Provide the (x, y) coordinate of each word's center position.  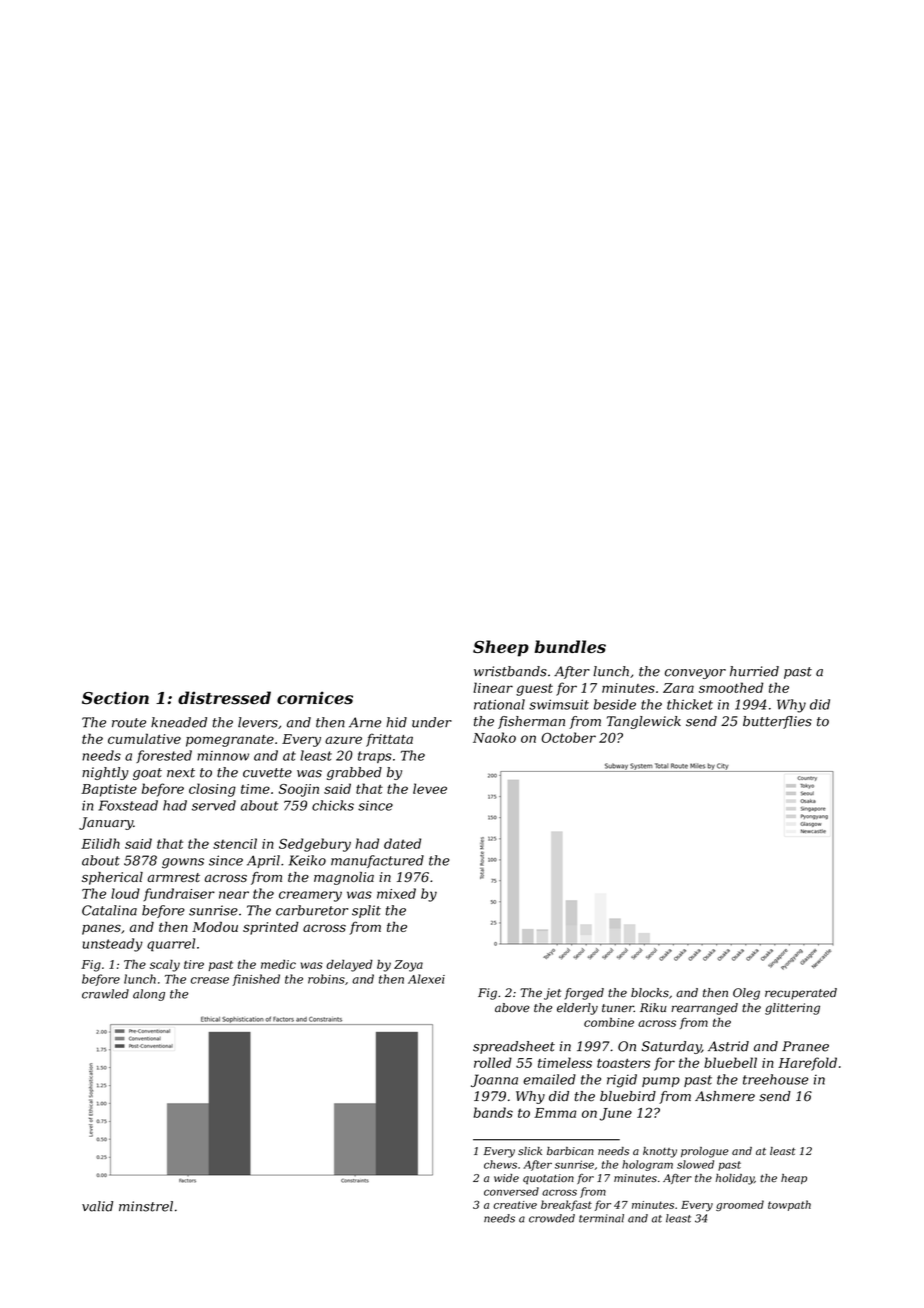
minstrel (146, 1206)
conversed (511, 1191)
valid (97, 1206)
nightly (105, 773)
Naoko (494, 737)
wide (506, 1178)
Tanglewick (644, 722)
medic (278, 964)
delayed (349, 965)
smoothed (731, 687)
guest (534, 690)
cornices (315, 698)
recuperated (801, 994)
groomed (740, 1205)
